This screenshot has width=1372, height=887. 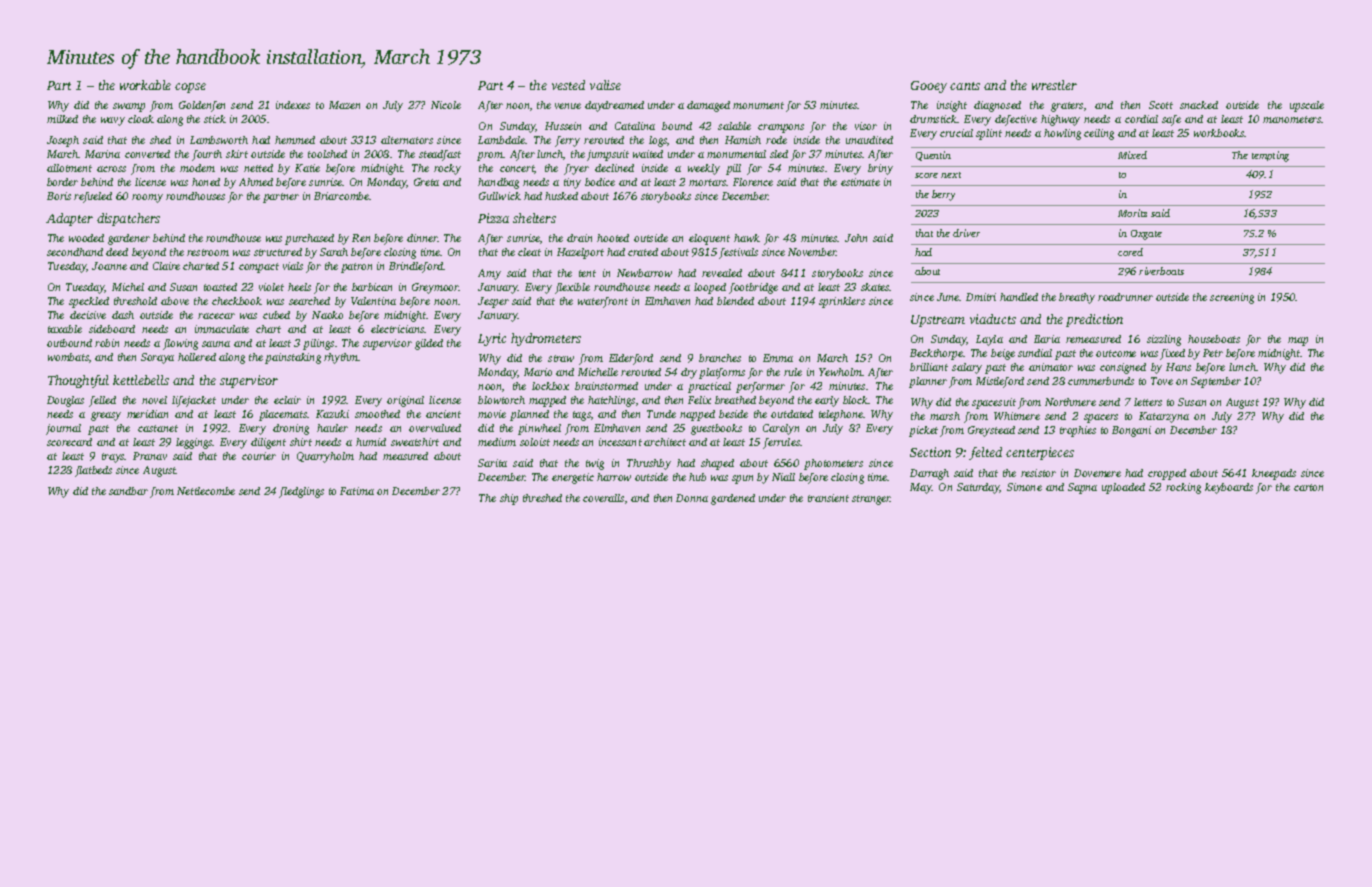 What do you see at coordinates (135, 301) in the screenshot?
I see `threshold` at bounding box center [135, 301].
